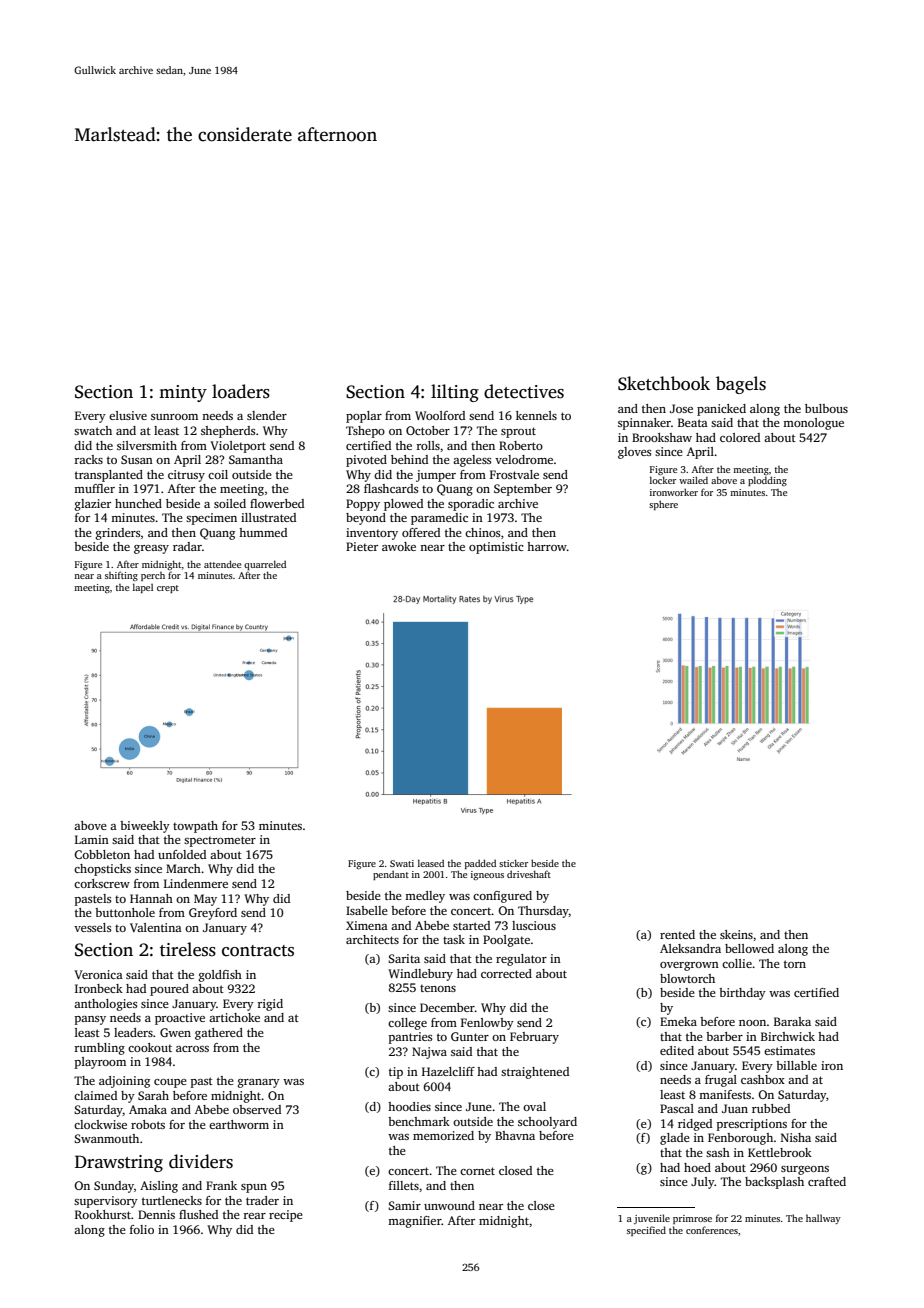 The width and height of the page is (924, 1308). Describe the element at coordinates (524, 391) in the page. I see `detectives` at that location.
